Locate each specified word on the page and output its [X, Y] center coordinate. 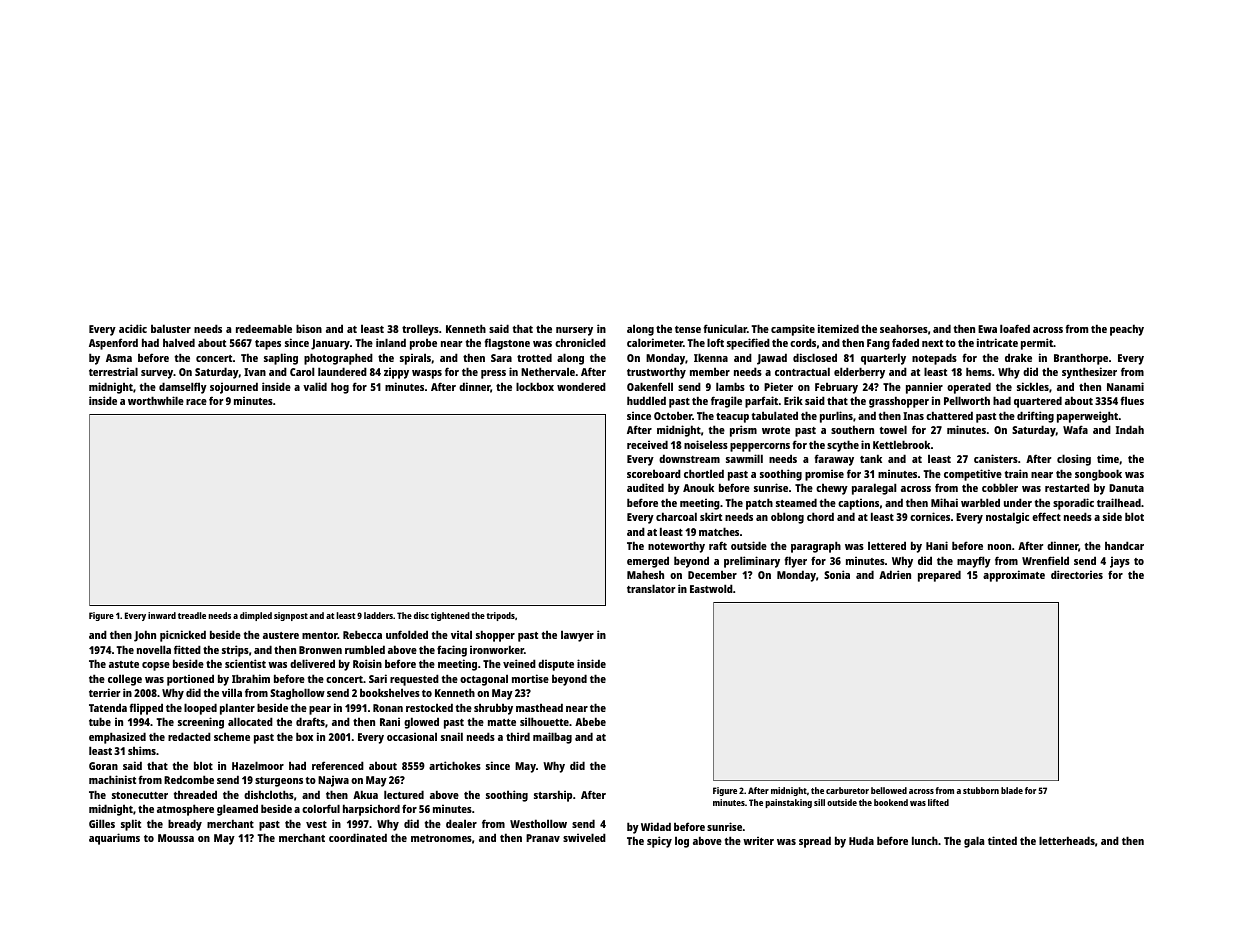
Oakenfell [650, 386]
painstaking [788, 803]
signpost [291, 616]
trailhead [1119, 502]
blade [1012, 790]
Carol [302, 371]
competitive [973, 475]
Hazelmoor [258, 765]
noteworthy [676, 547]
